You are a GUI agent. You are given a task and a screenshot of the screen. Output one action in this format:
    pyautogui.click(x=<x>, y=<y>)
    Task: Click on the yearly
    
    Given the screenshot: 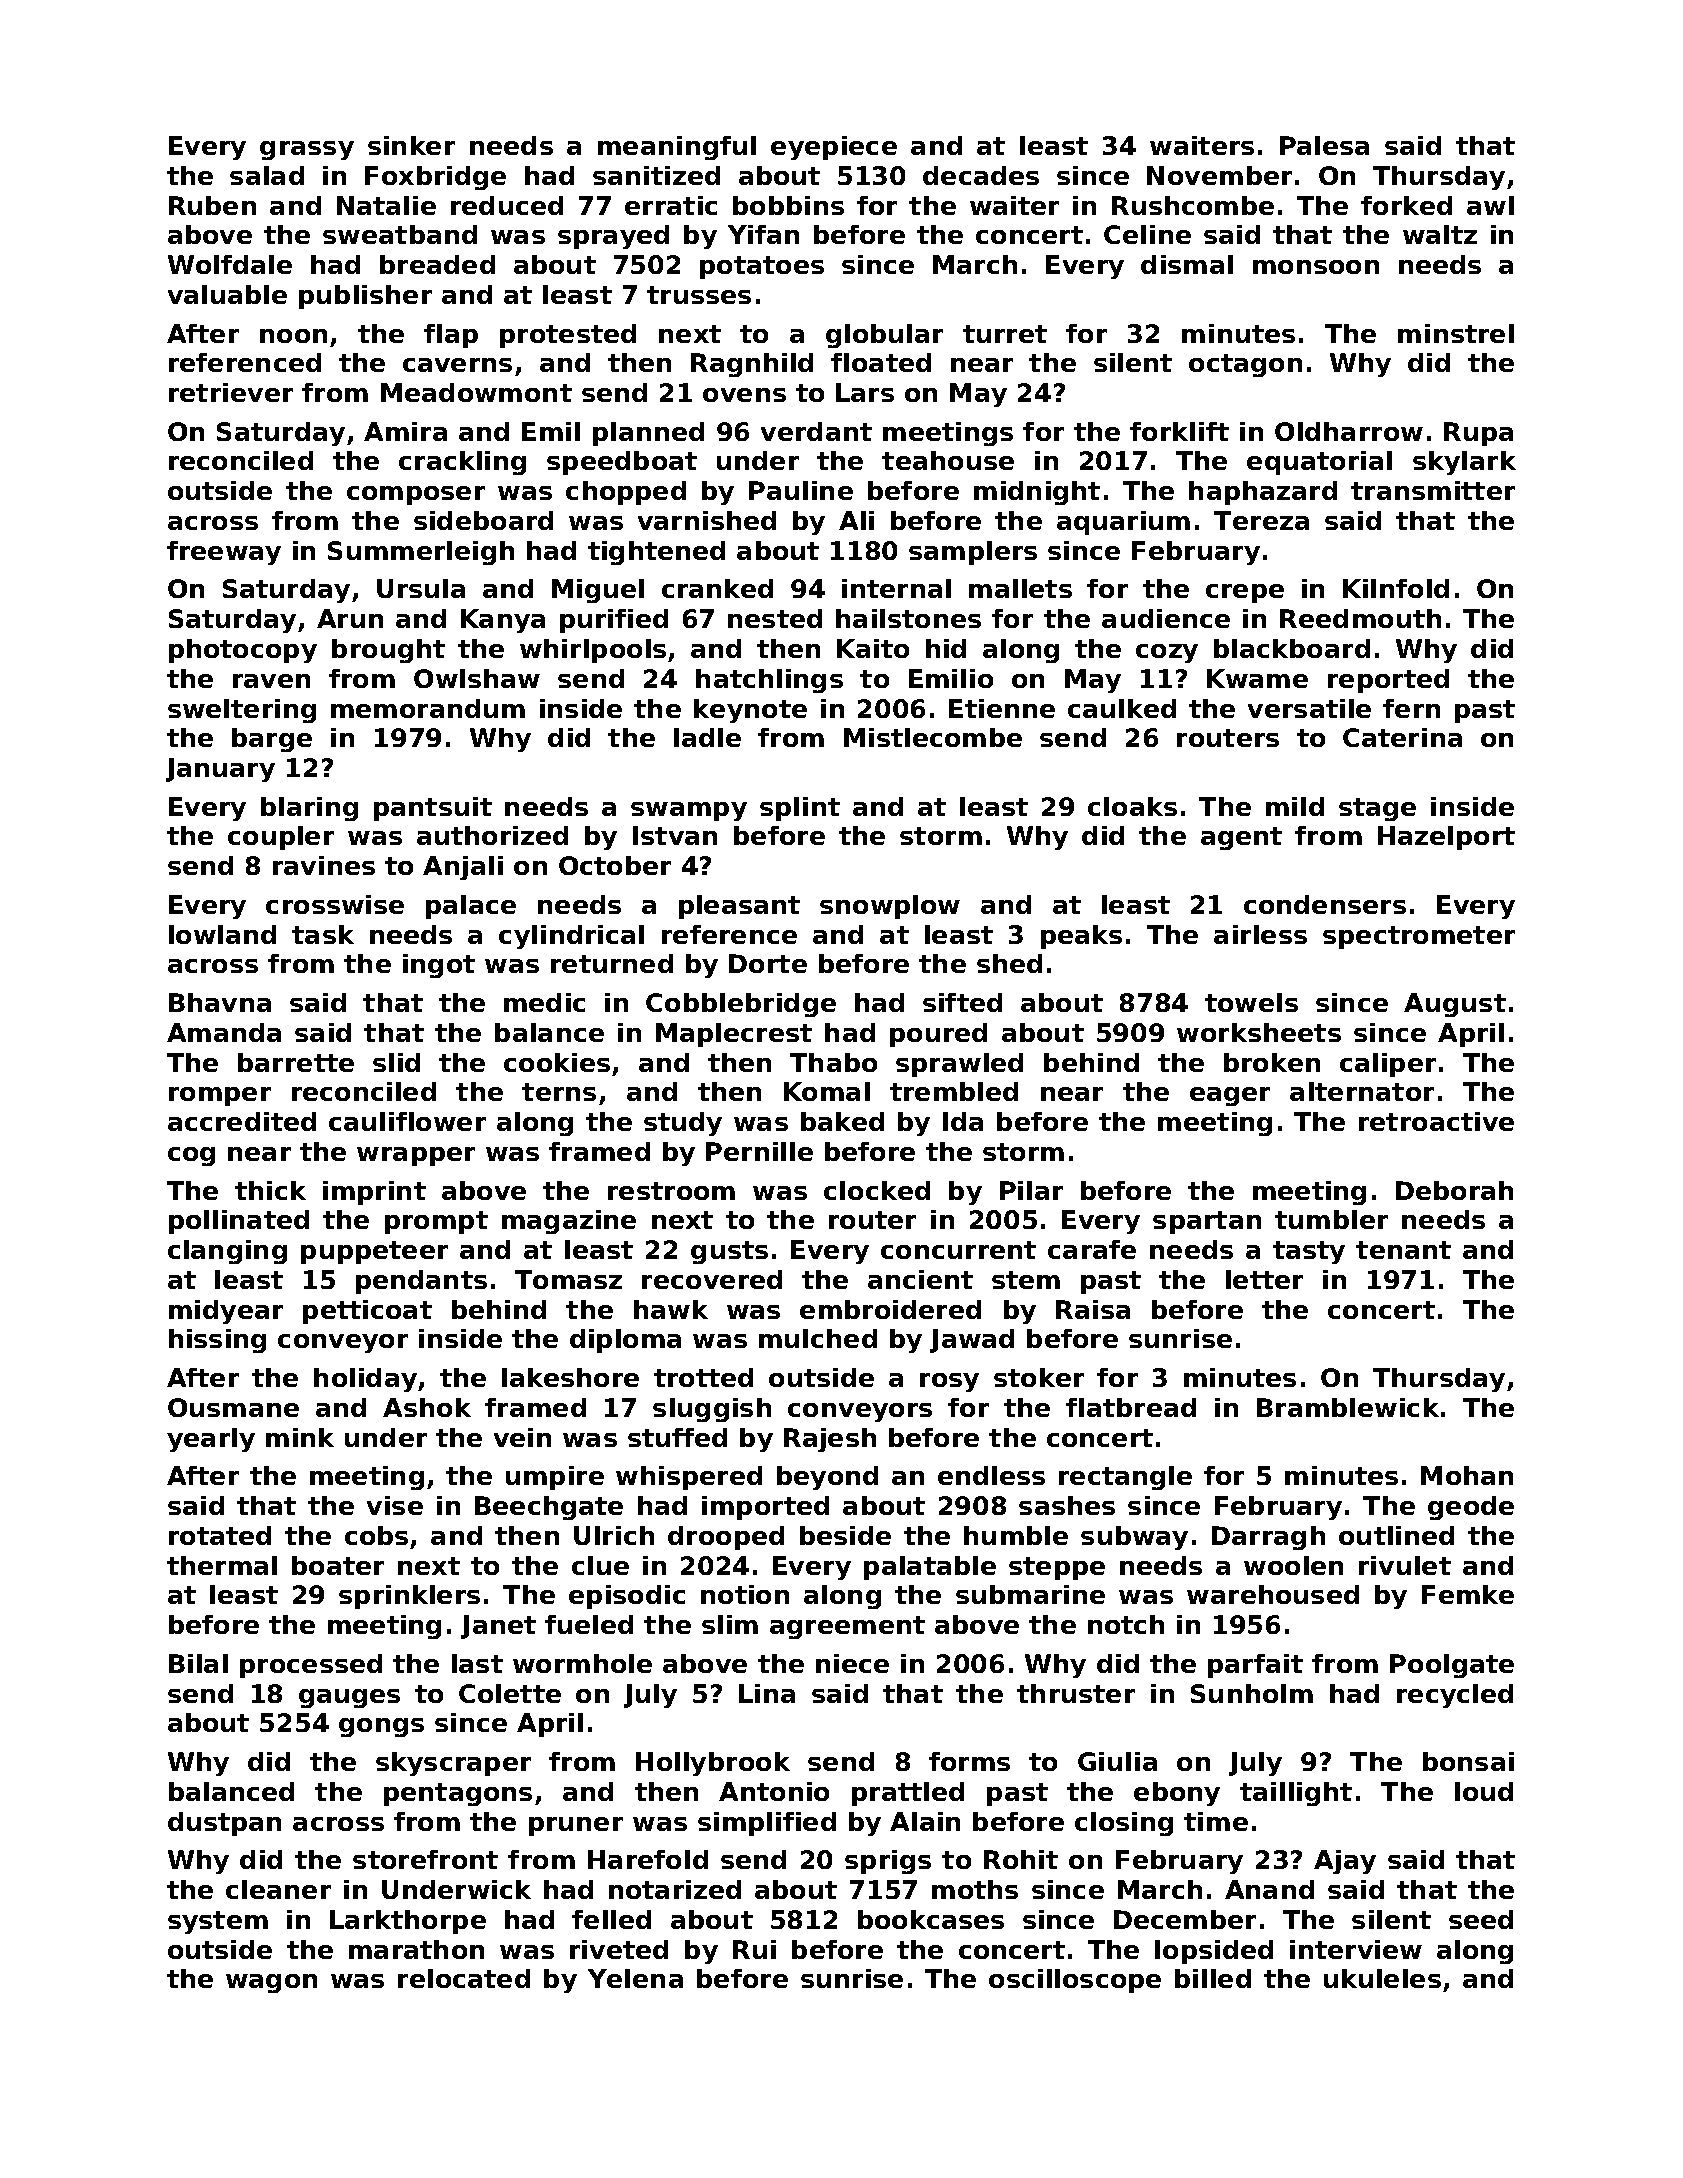 What is the action you would take?
    pyautogui.click(x=211, y=1440)
